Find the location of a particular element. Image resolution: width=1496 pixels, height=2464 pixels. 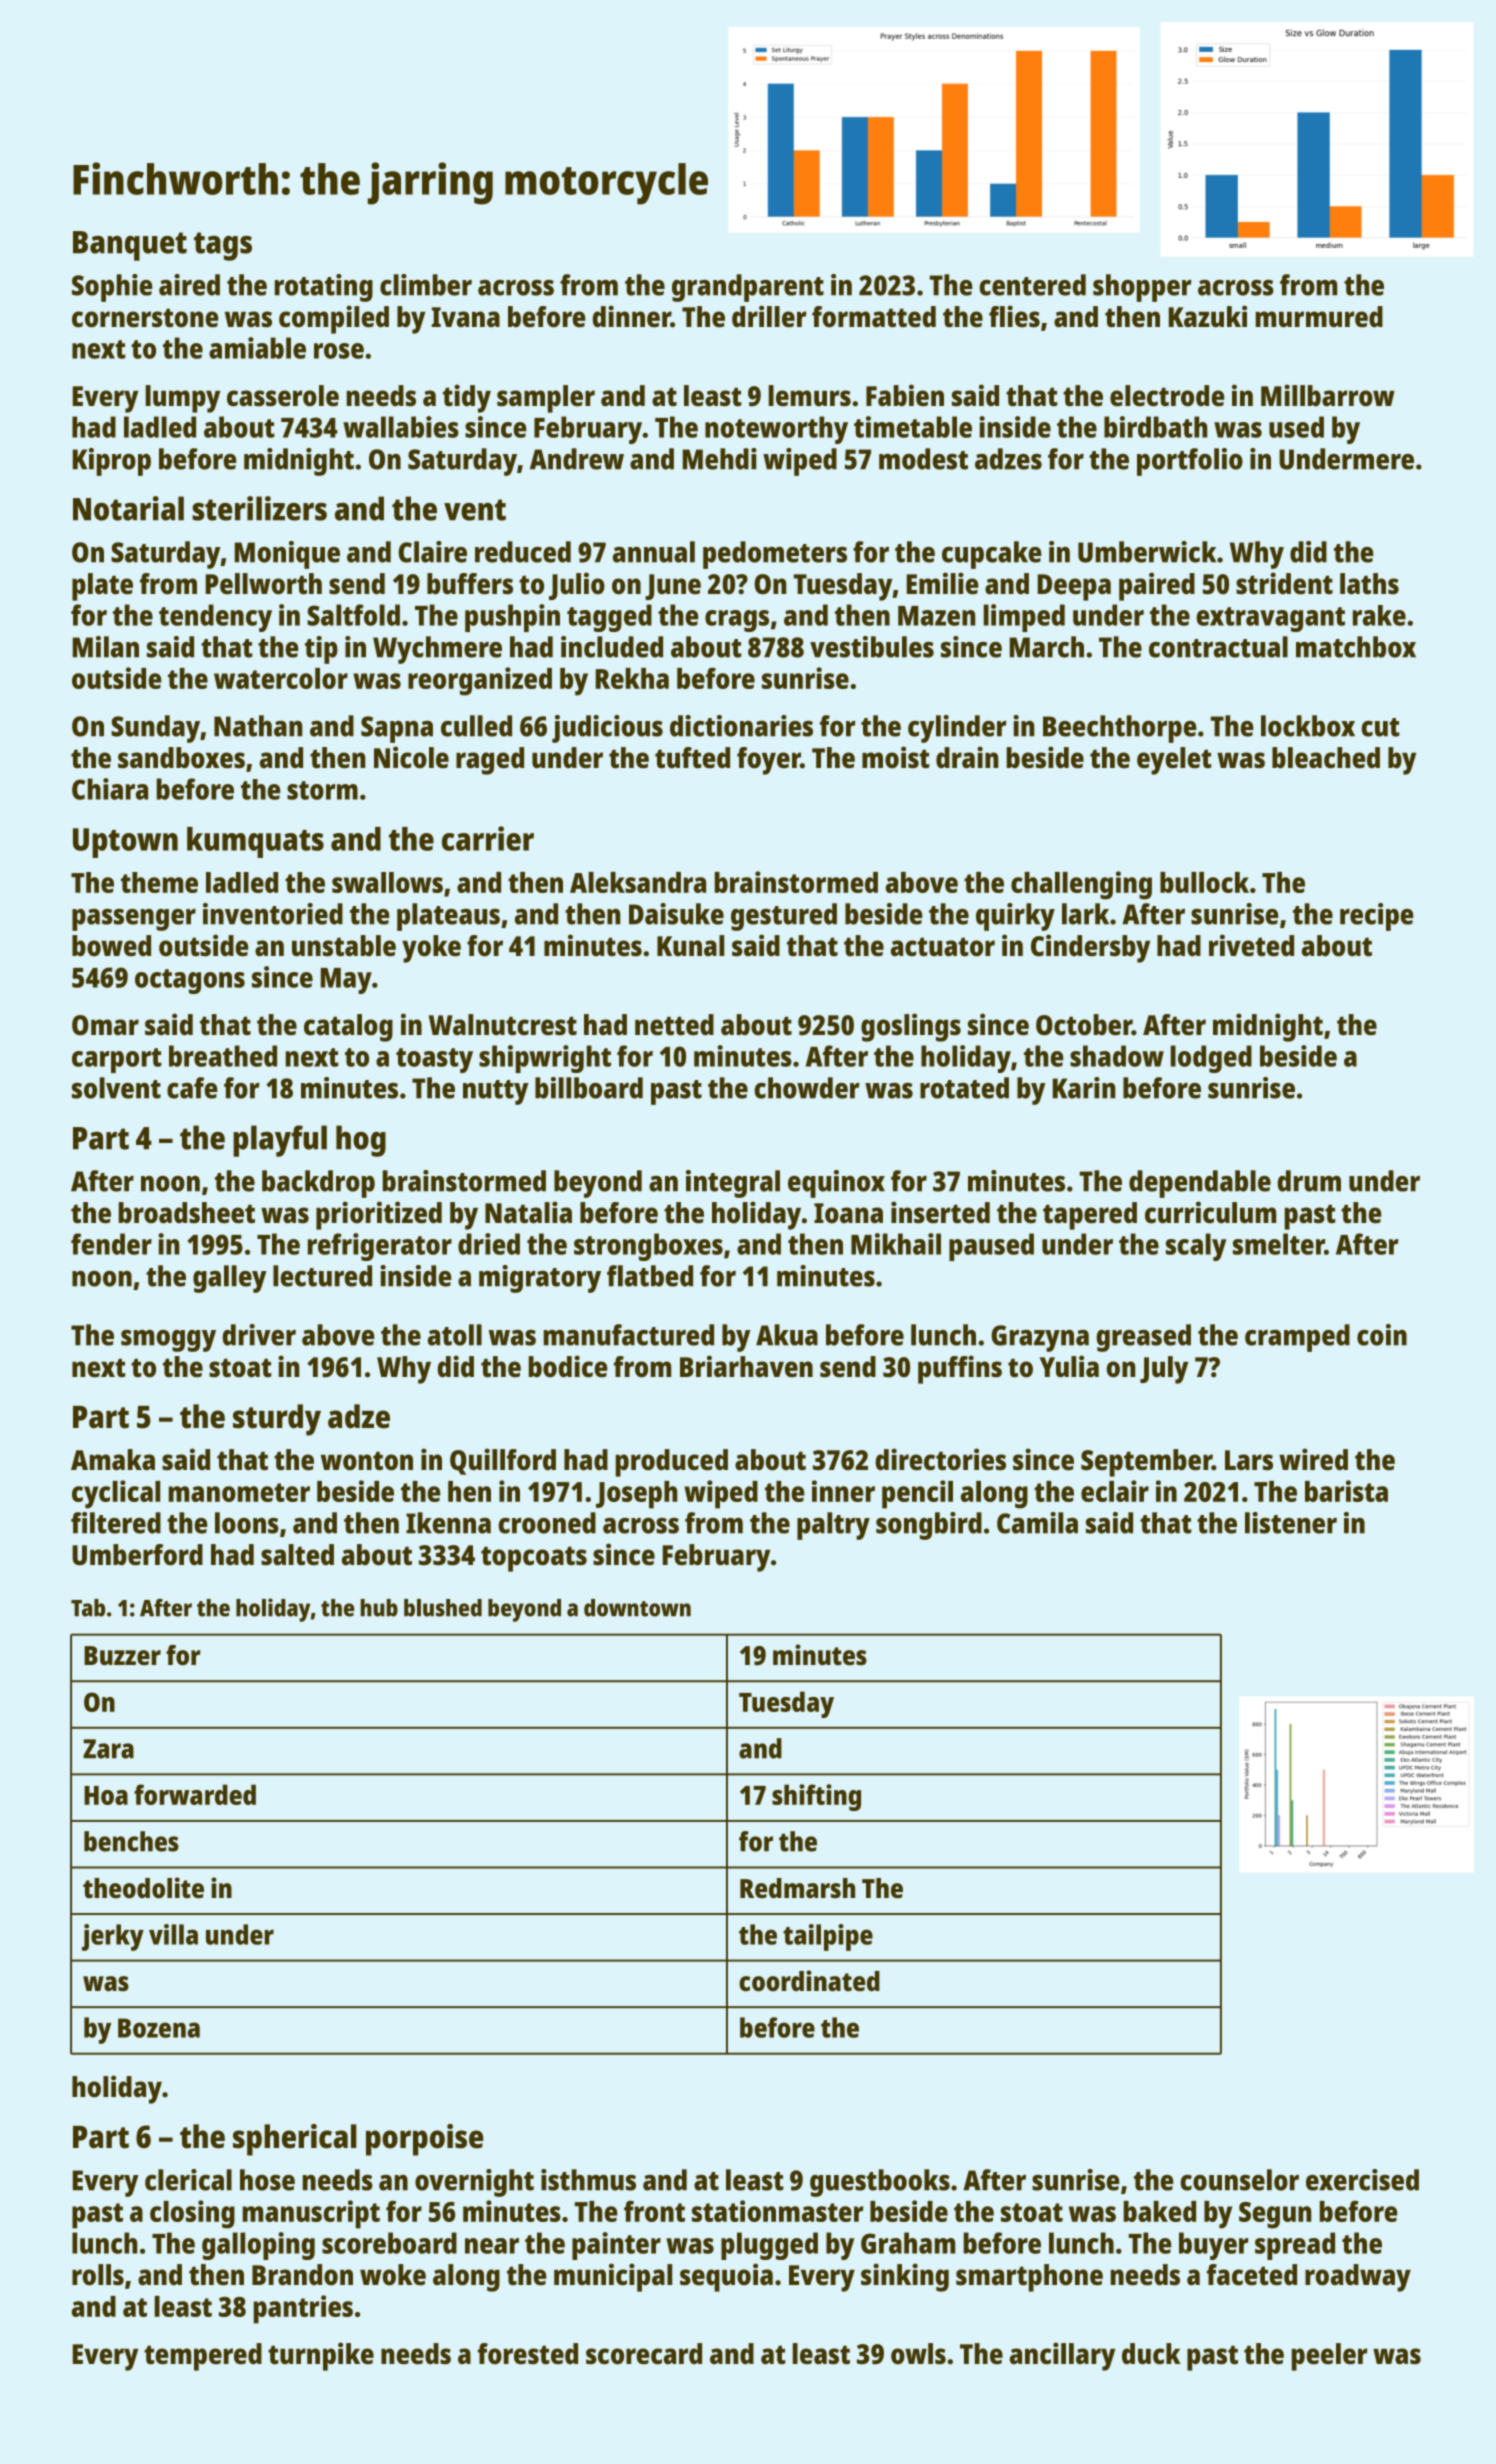

tempered is located at coordinates (203, 2357).
